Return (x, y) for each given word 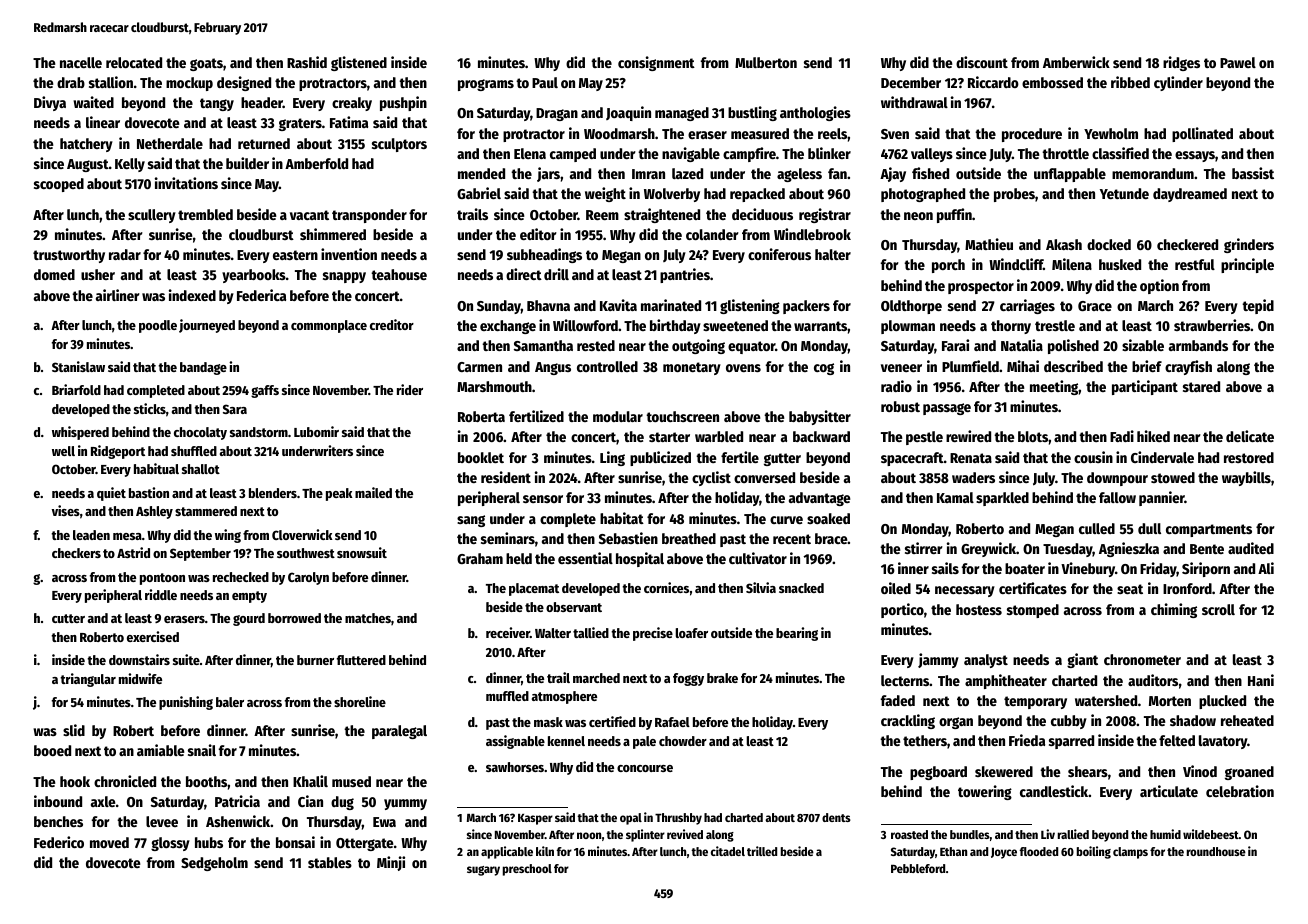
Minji (391, 863)
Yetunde (1124, 193)
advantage (820, 499)
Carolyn (308, 578)
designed (244, 83)
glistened (359, 63)
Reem (602, 215)
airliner (118, 295)
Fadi (1122, 436)
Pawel (1238, 62)
